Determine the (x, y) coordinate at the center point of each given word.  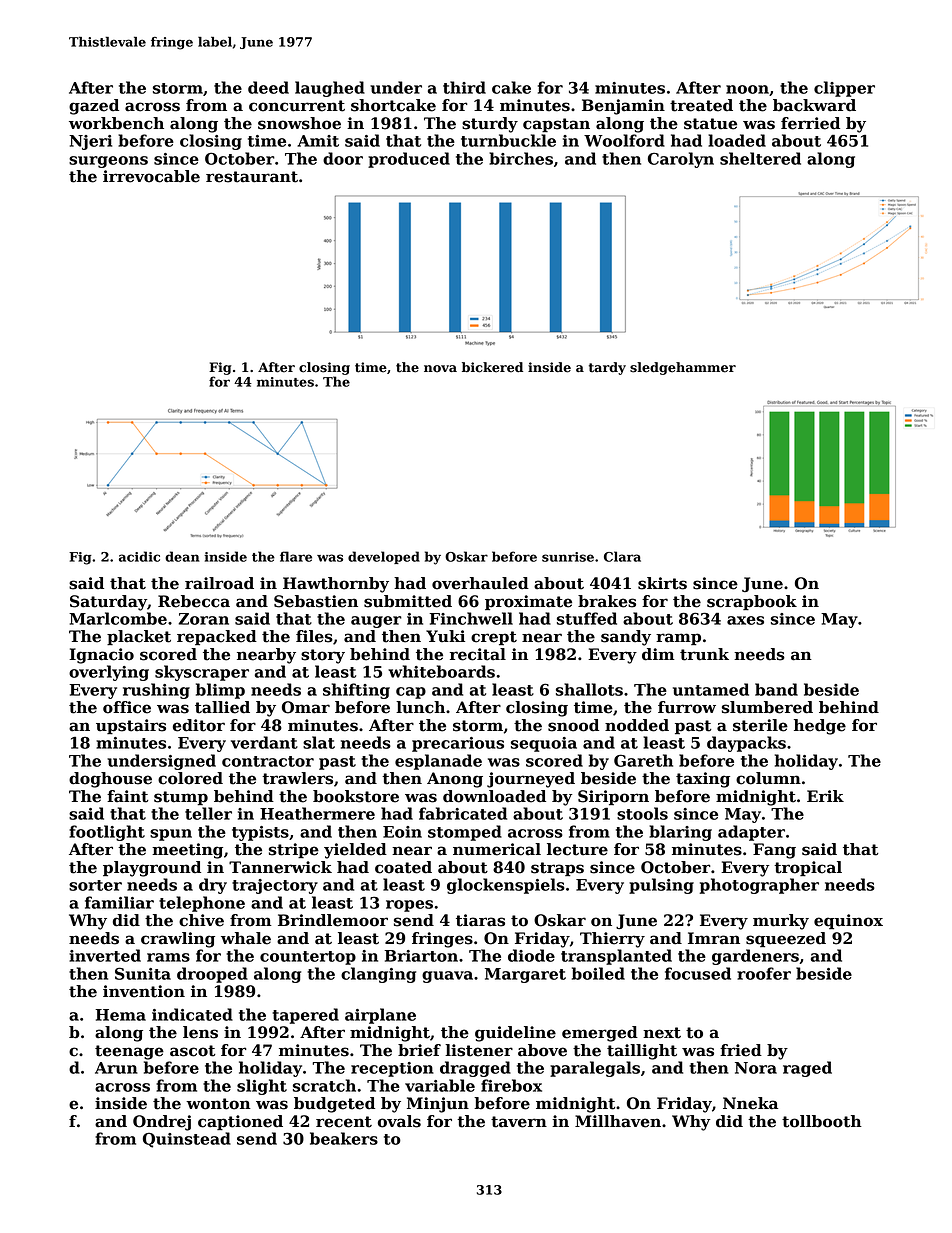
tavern (519, 1122)
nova (440, 369)
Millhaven (618, 1121)
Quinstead (187, 1140)
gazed (94, 107)
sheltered (760, 158)
